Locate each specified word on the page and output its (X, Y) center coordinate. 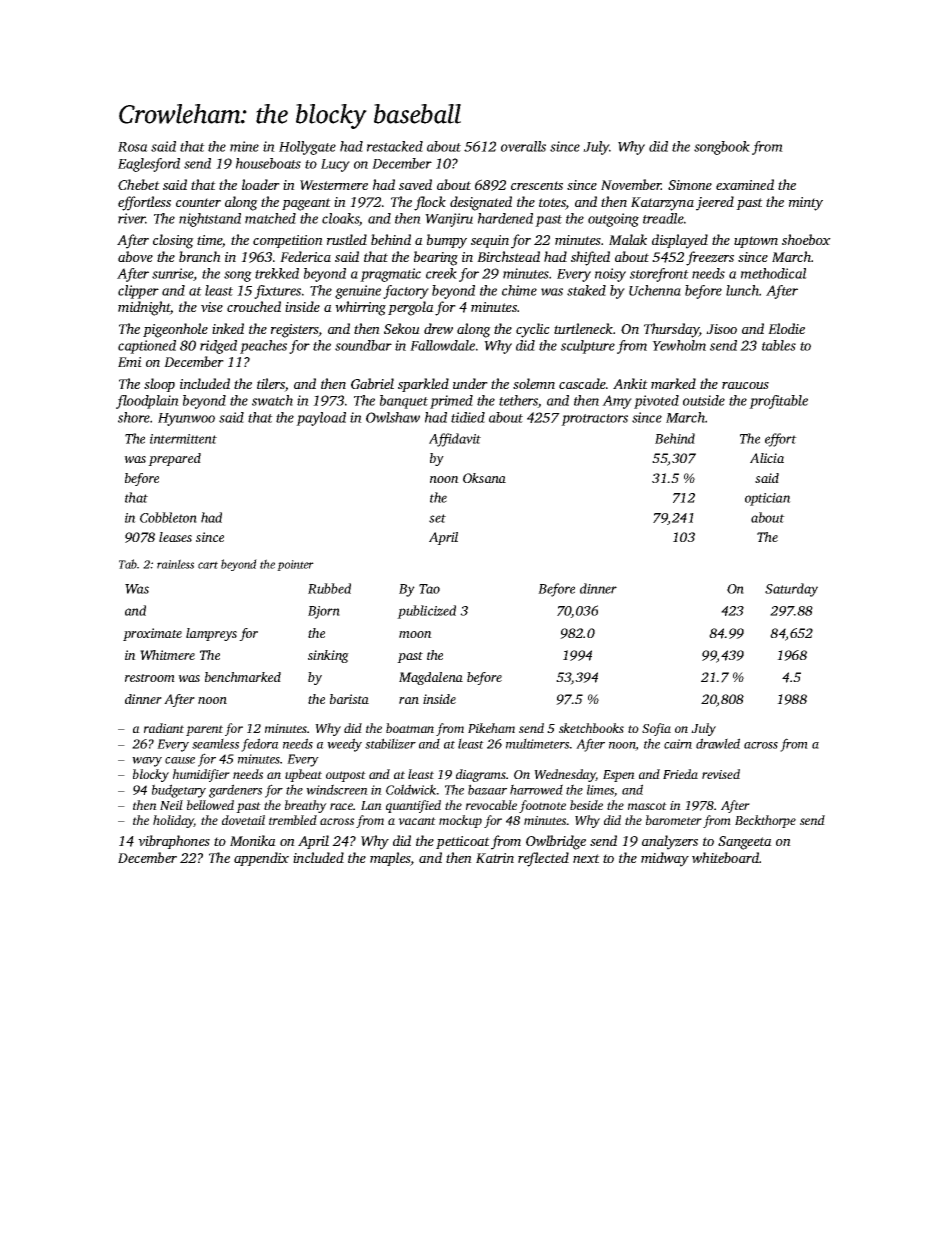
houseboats (268, 163)
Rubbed (329, 588)
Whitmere (167, 655)
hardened (505, 218)
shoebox (806, 239)
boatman (410, 728)
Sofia (656, 729)
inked (228, 328)
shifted (590, 258)
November (631, 184)
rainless (175, 564)
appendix (261, 859)
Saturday (791, 590)
